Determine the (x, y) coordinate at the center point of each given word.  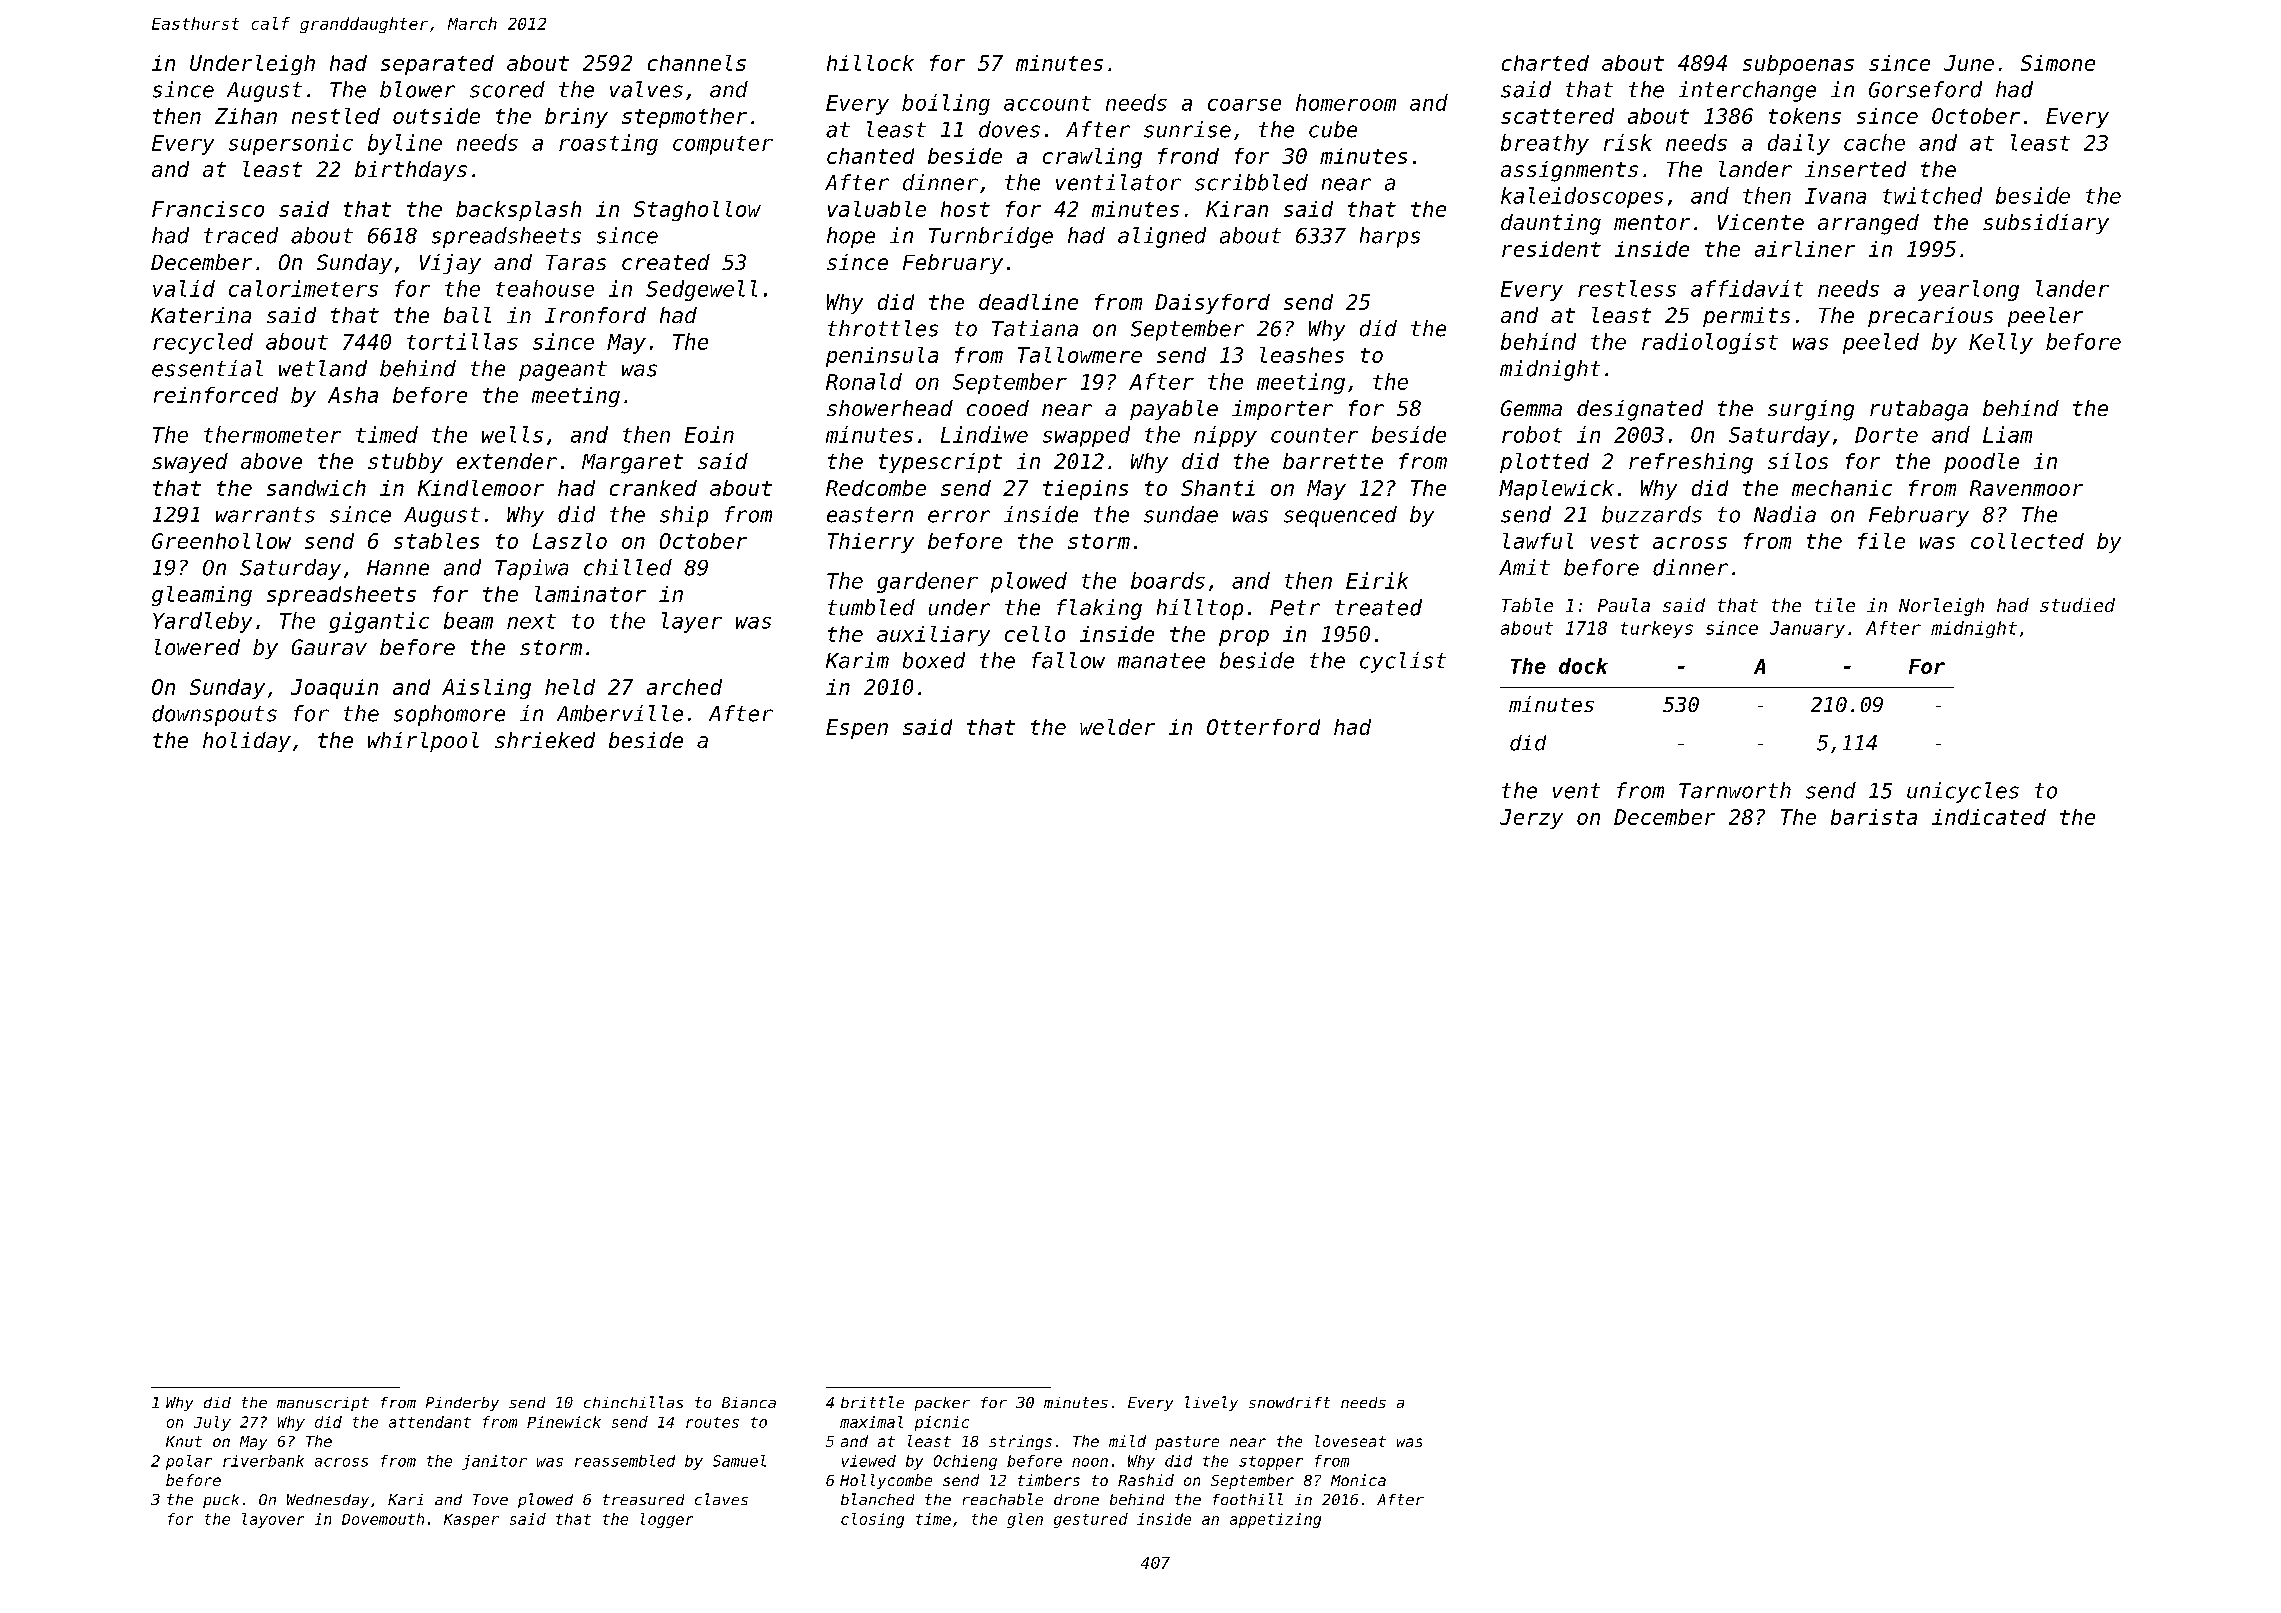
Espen (857, 729)
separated (437, 65)
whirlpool (423, 742)
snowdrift (1289, 1402)
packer (942, 1404)
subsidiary (2046, 224)
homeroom (1346, 102)
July (212, 1423)
